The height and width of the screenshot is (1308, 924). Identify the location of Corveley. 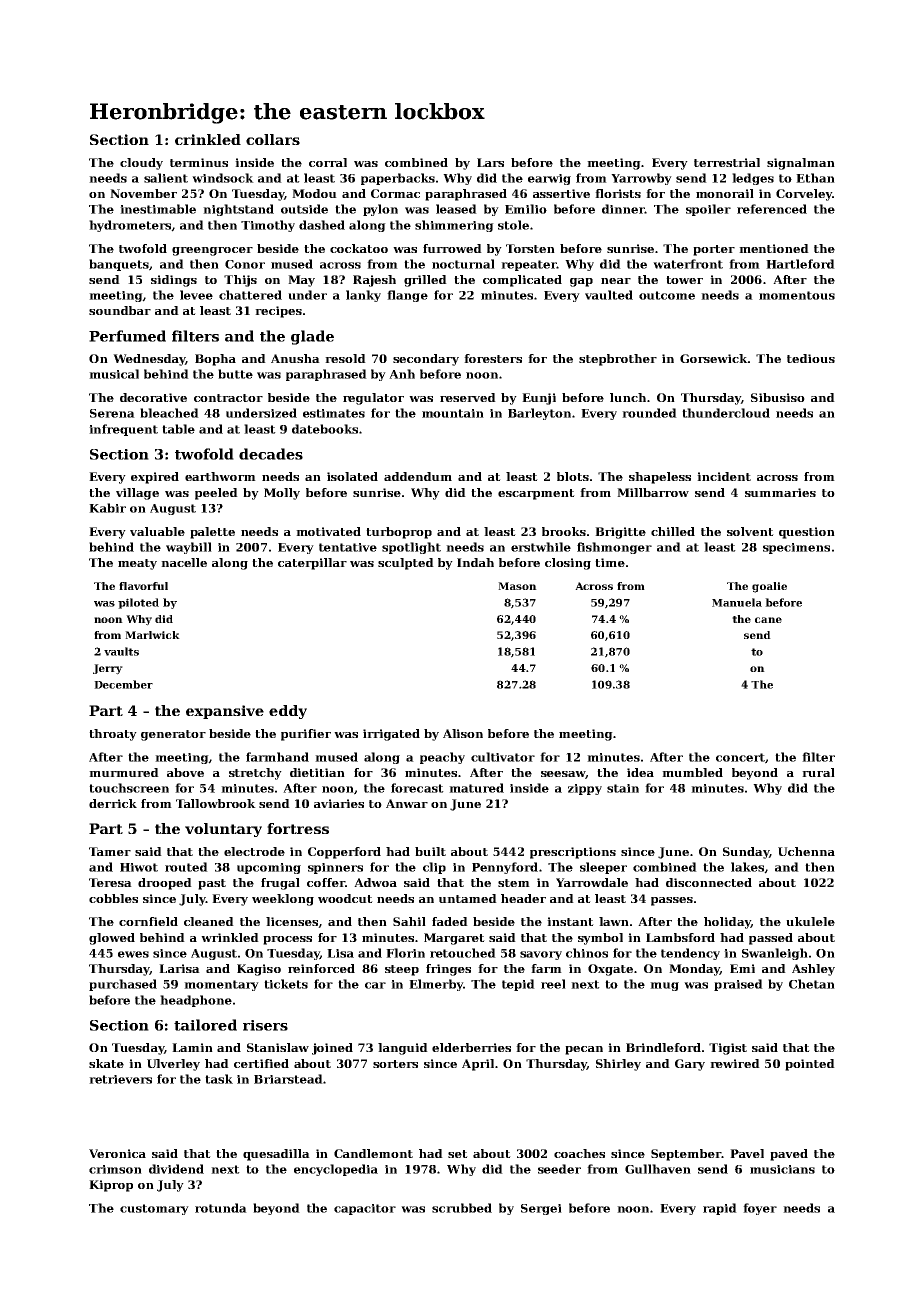
(804, 195).
